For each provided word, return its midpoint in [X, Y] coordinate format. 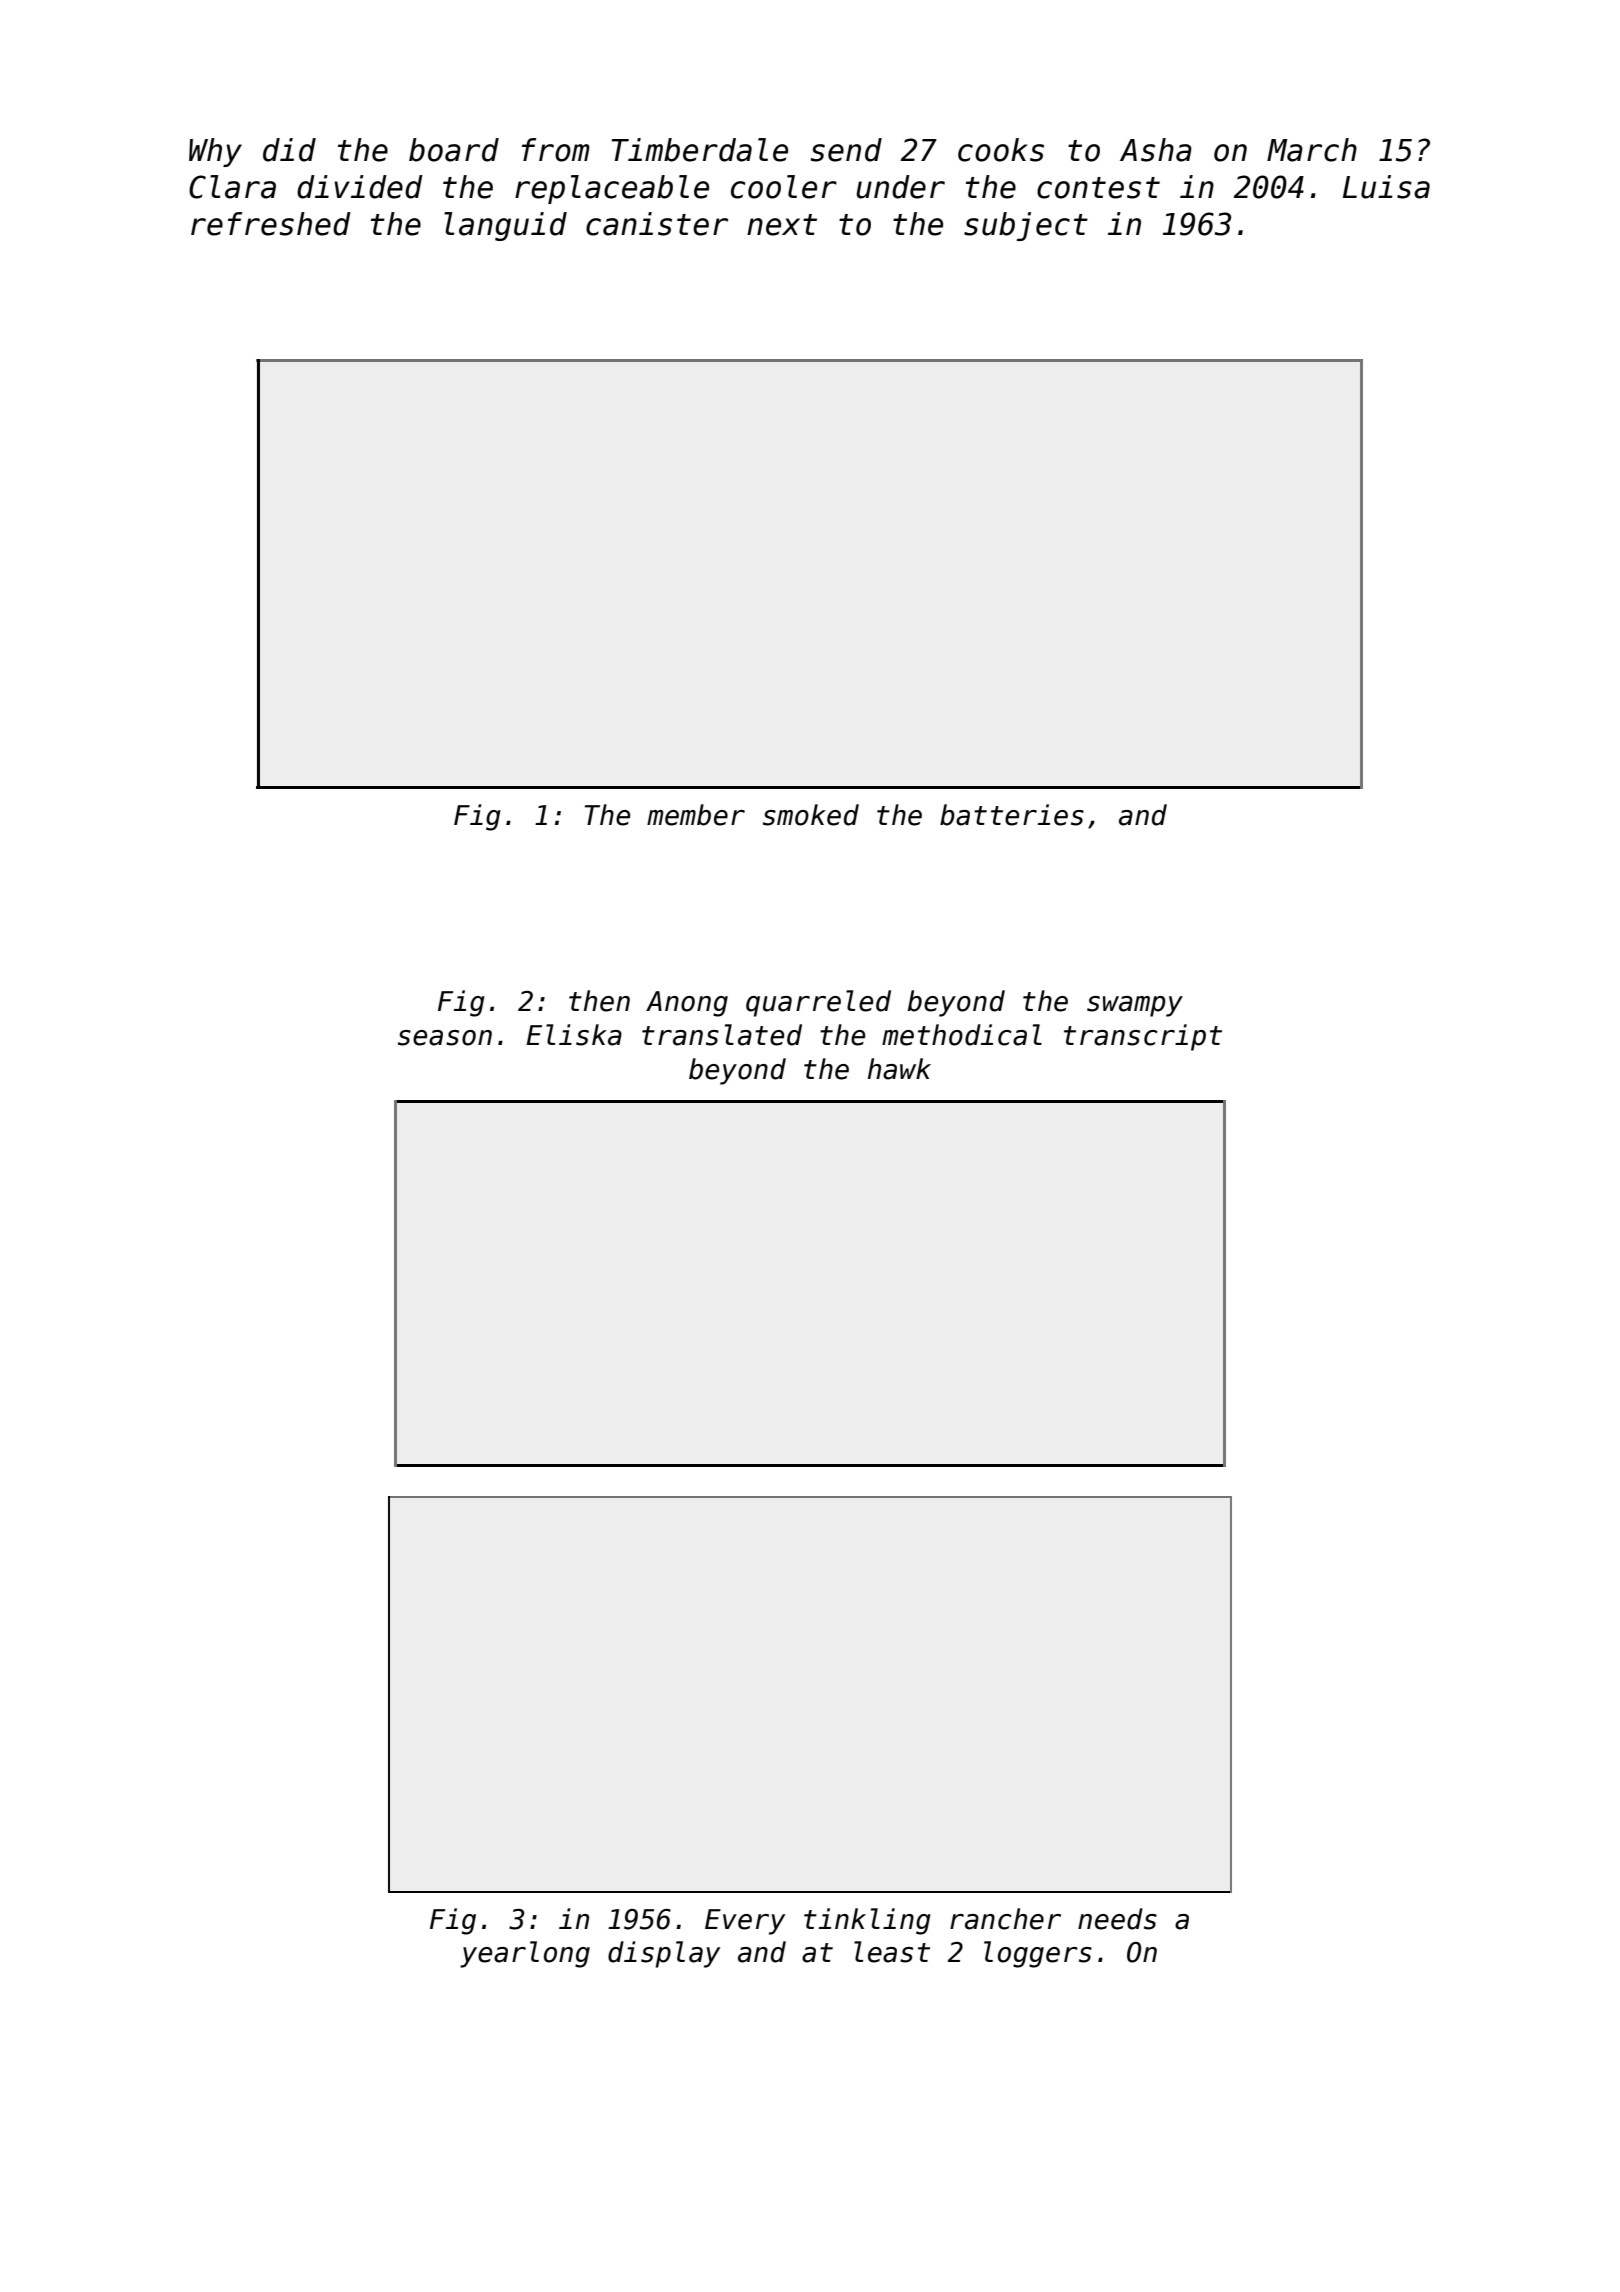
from [556, 150]
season [445, 1038]
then [599, 1001]
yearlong [525, 1954]
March [1312, 150]
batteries [1012, 815]
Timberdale [700, 150]
